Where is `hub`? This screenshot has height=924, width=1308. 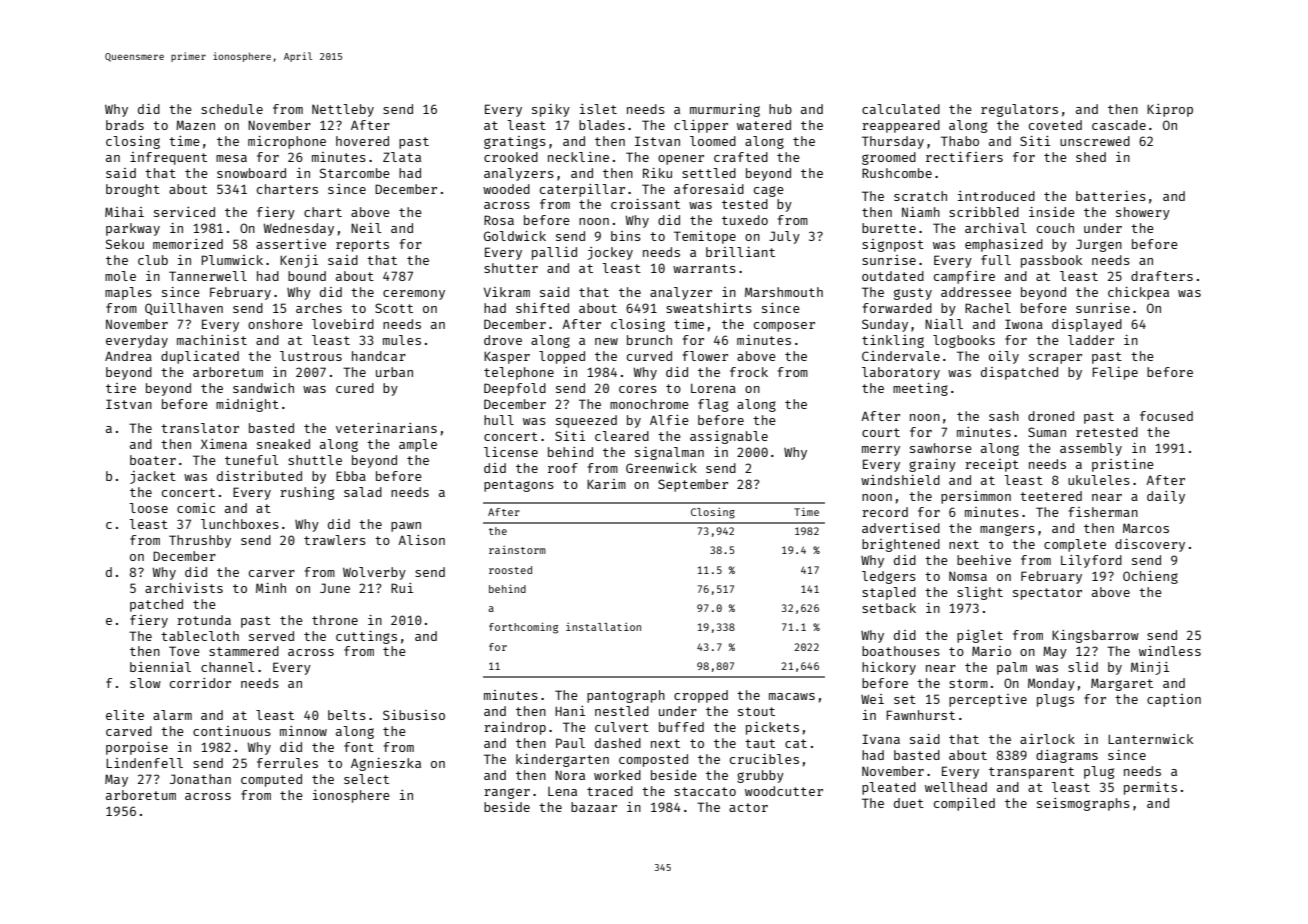
hub is located at coordinates (780, 109).
